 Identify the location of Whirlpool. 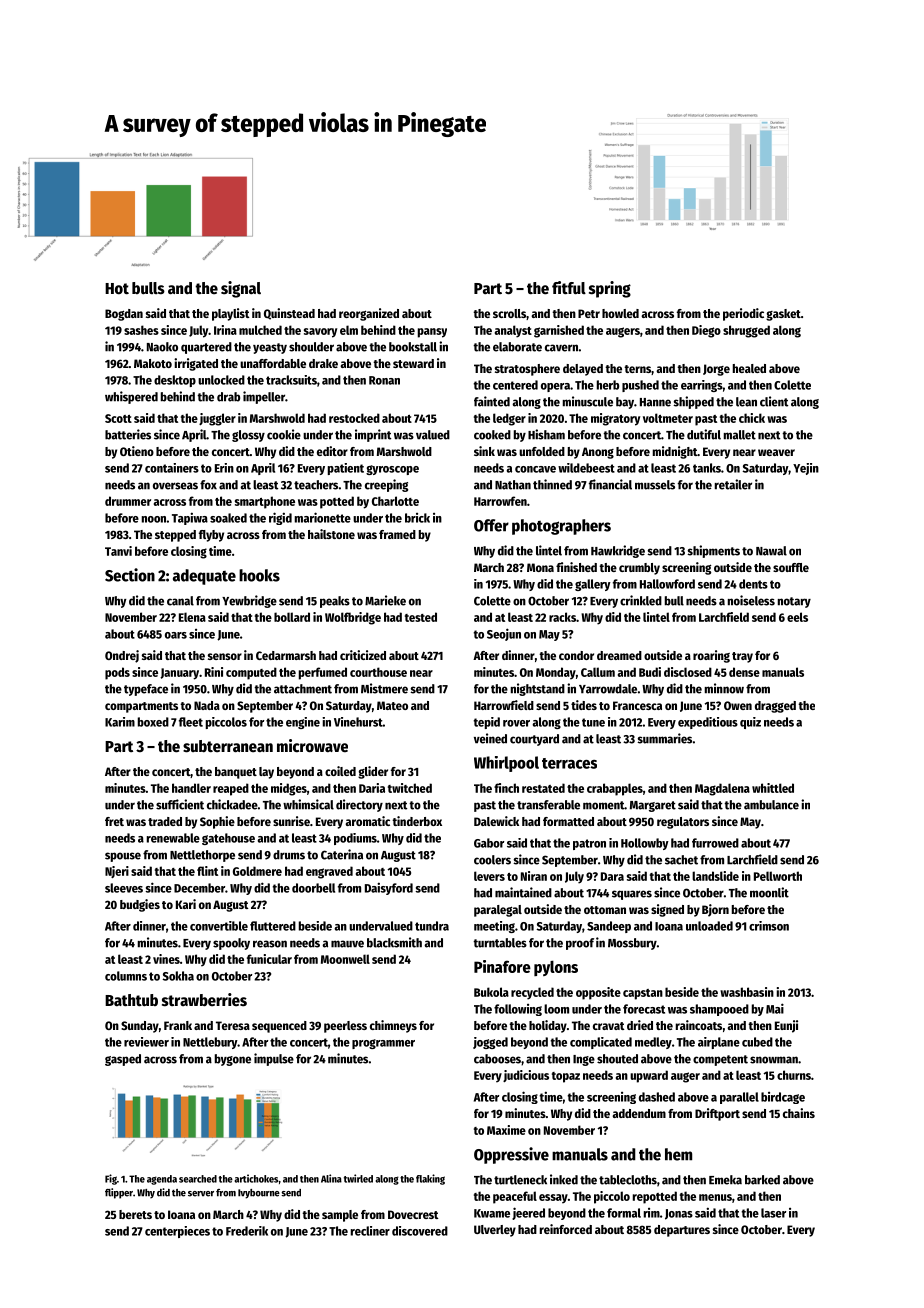
(506, 764).
